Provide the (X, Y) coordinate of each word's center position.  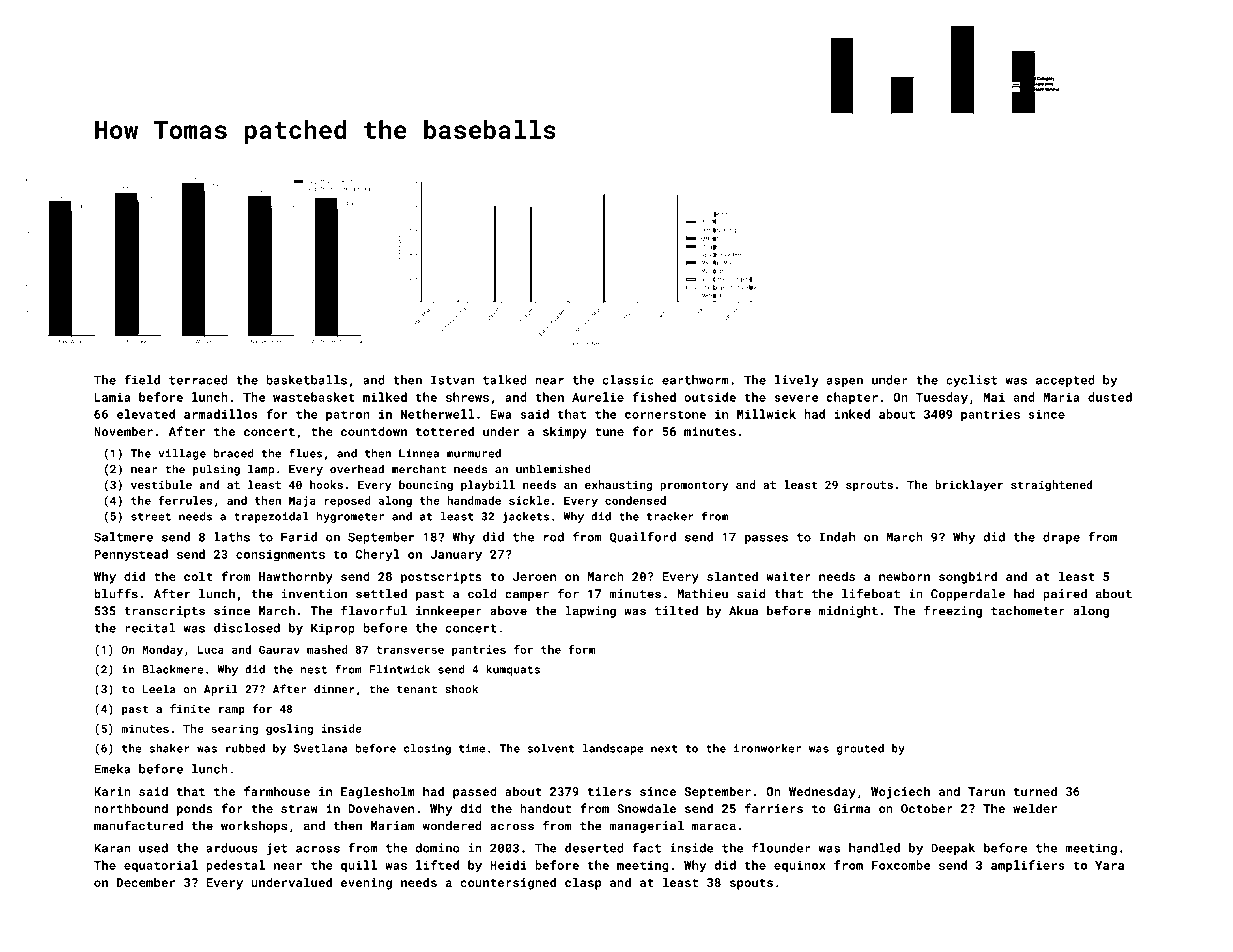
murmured (474, 453)
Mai (994, 397)
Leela (159, 689)
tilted (676, 611)
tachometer (1028, 611)
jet (277, 849)
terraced (198, 380)
